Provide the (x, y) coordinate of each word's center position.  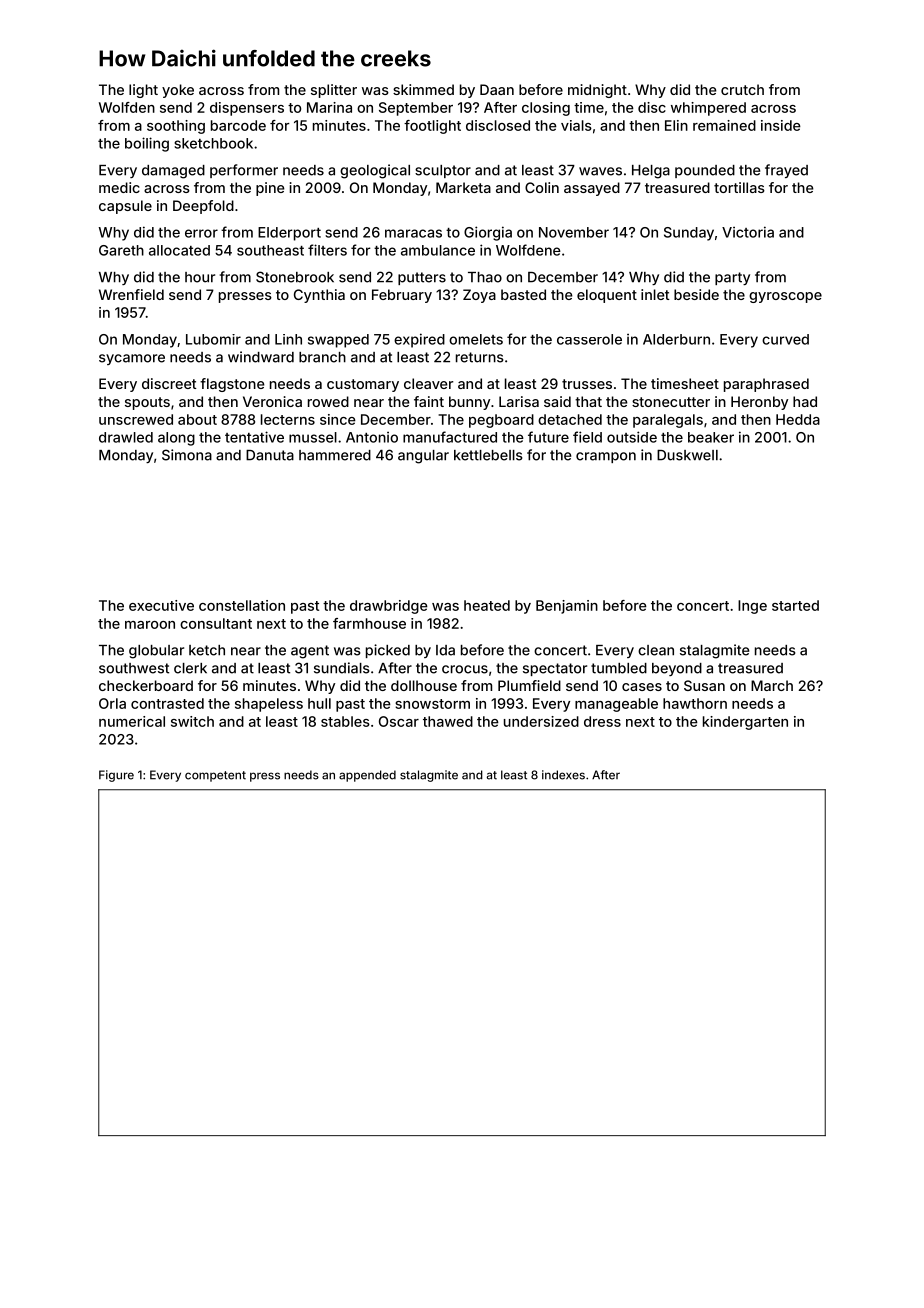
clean (656, 650)
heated (487, 605)
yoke (178, 91)
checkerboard (146, 685)
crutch (742, 89)
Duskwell (687, 455)
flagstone (232, 385)
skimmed (423, 89)
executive (161, 605)
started (795, 605)
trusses (587, 384)
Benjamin (567, 607)
